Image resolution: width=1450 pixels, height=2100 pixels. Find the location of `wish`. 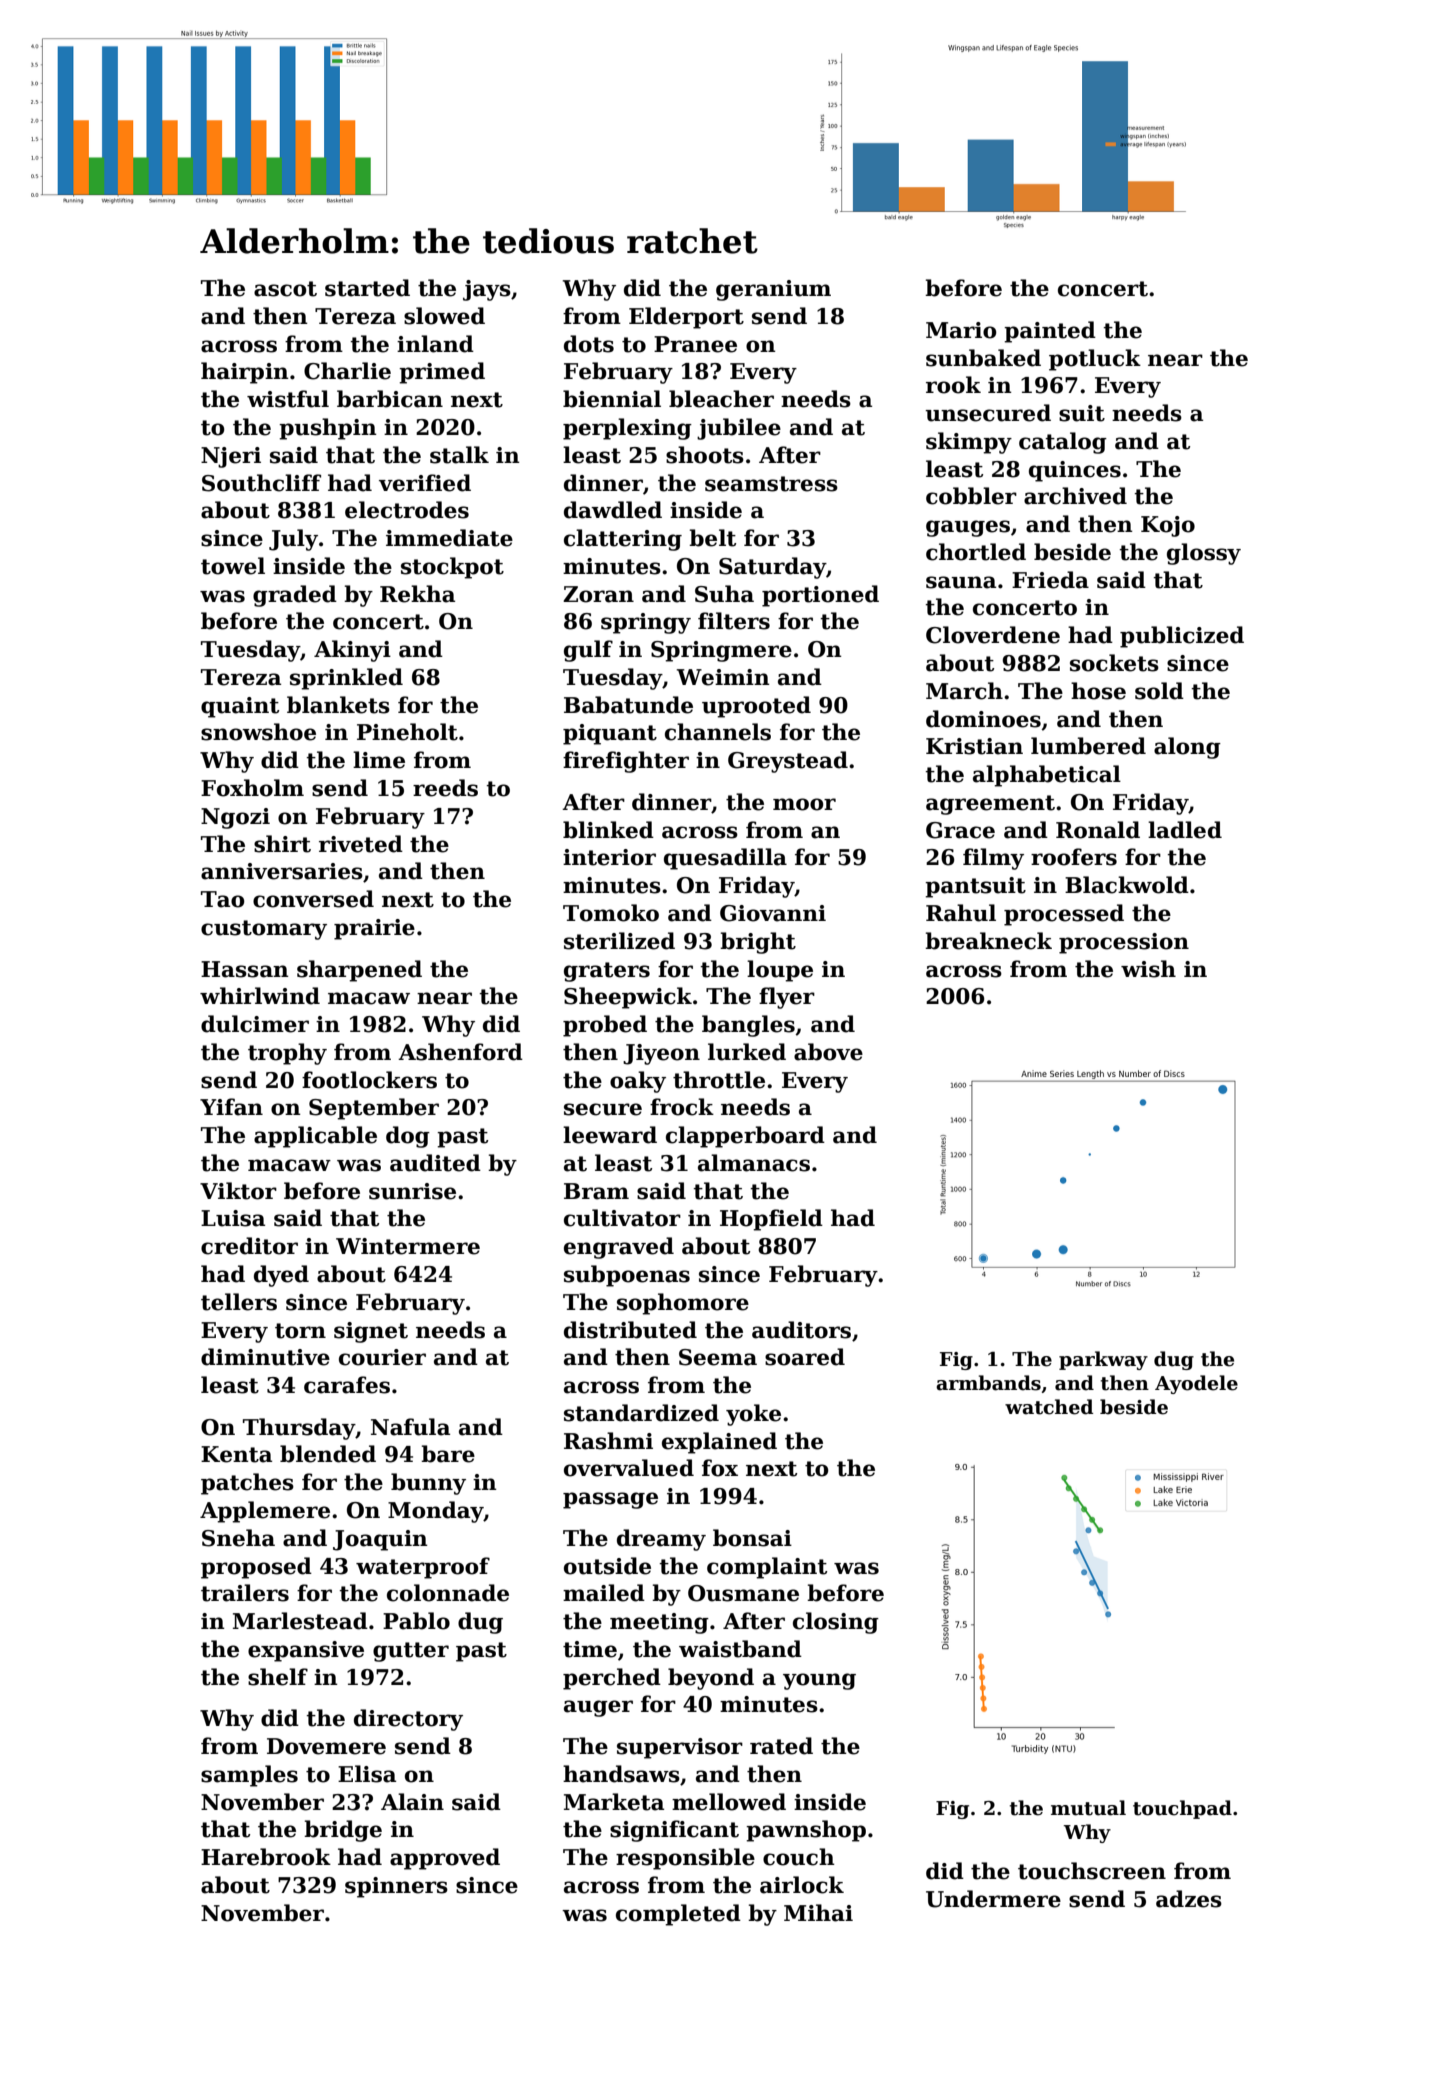

wish is located at coordinates (1148, 969).
